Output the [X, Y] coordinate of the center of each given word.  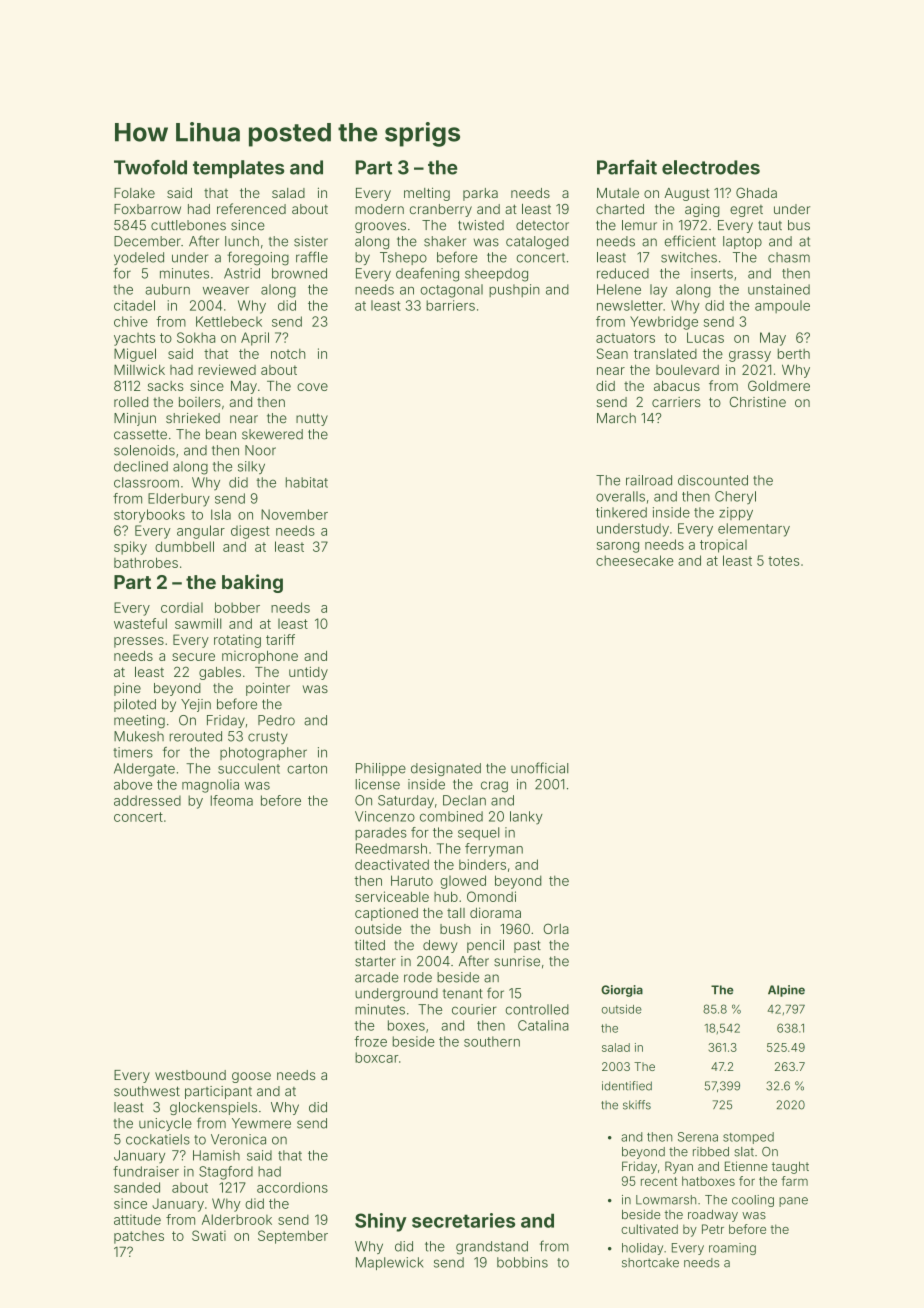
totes [784, 561]
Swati [209, 1235]
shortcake [650, 1263]
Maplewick [389, 1263]
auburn [167, 289]
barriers [450, 305]
